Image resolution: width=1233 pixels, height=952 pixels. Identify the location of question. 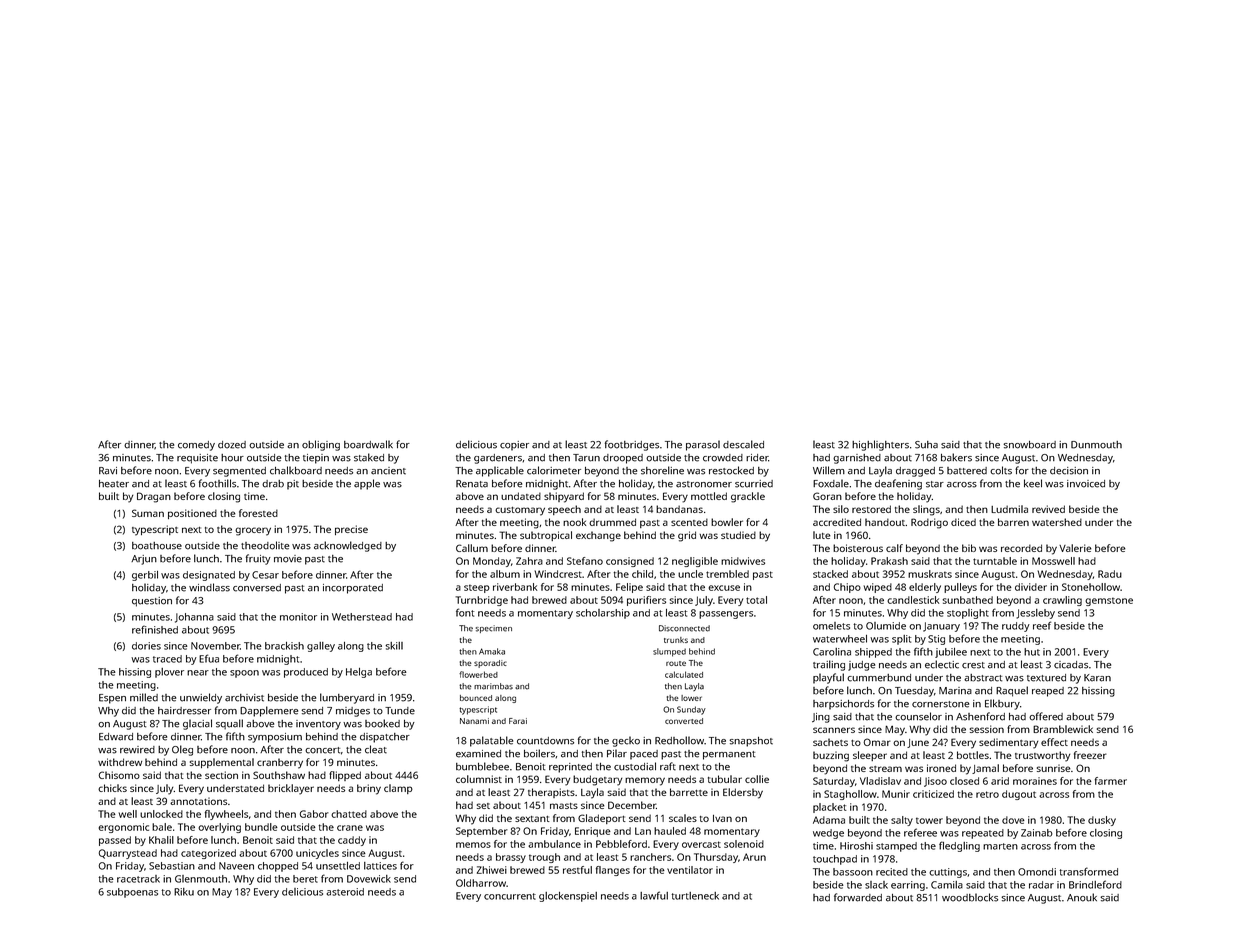
(152, 602).
